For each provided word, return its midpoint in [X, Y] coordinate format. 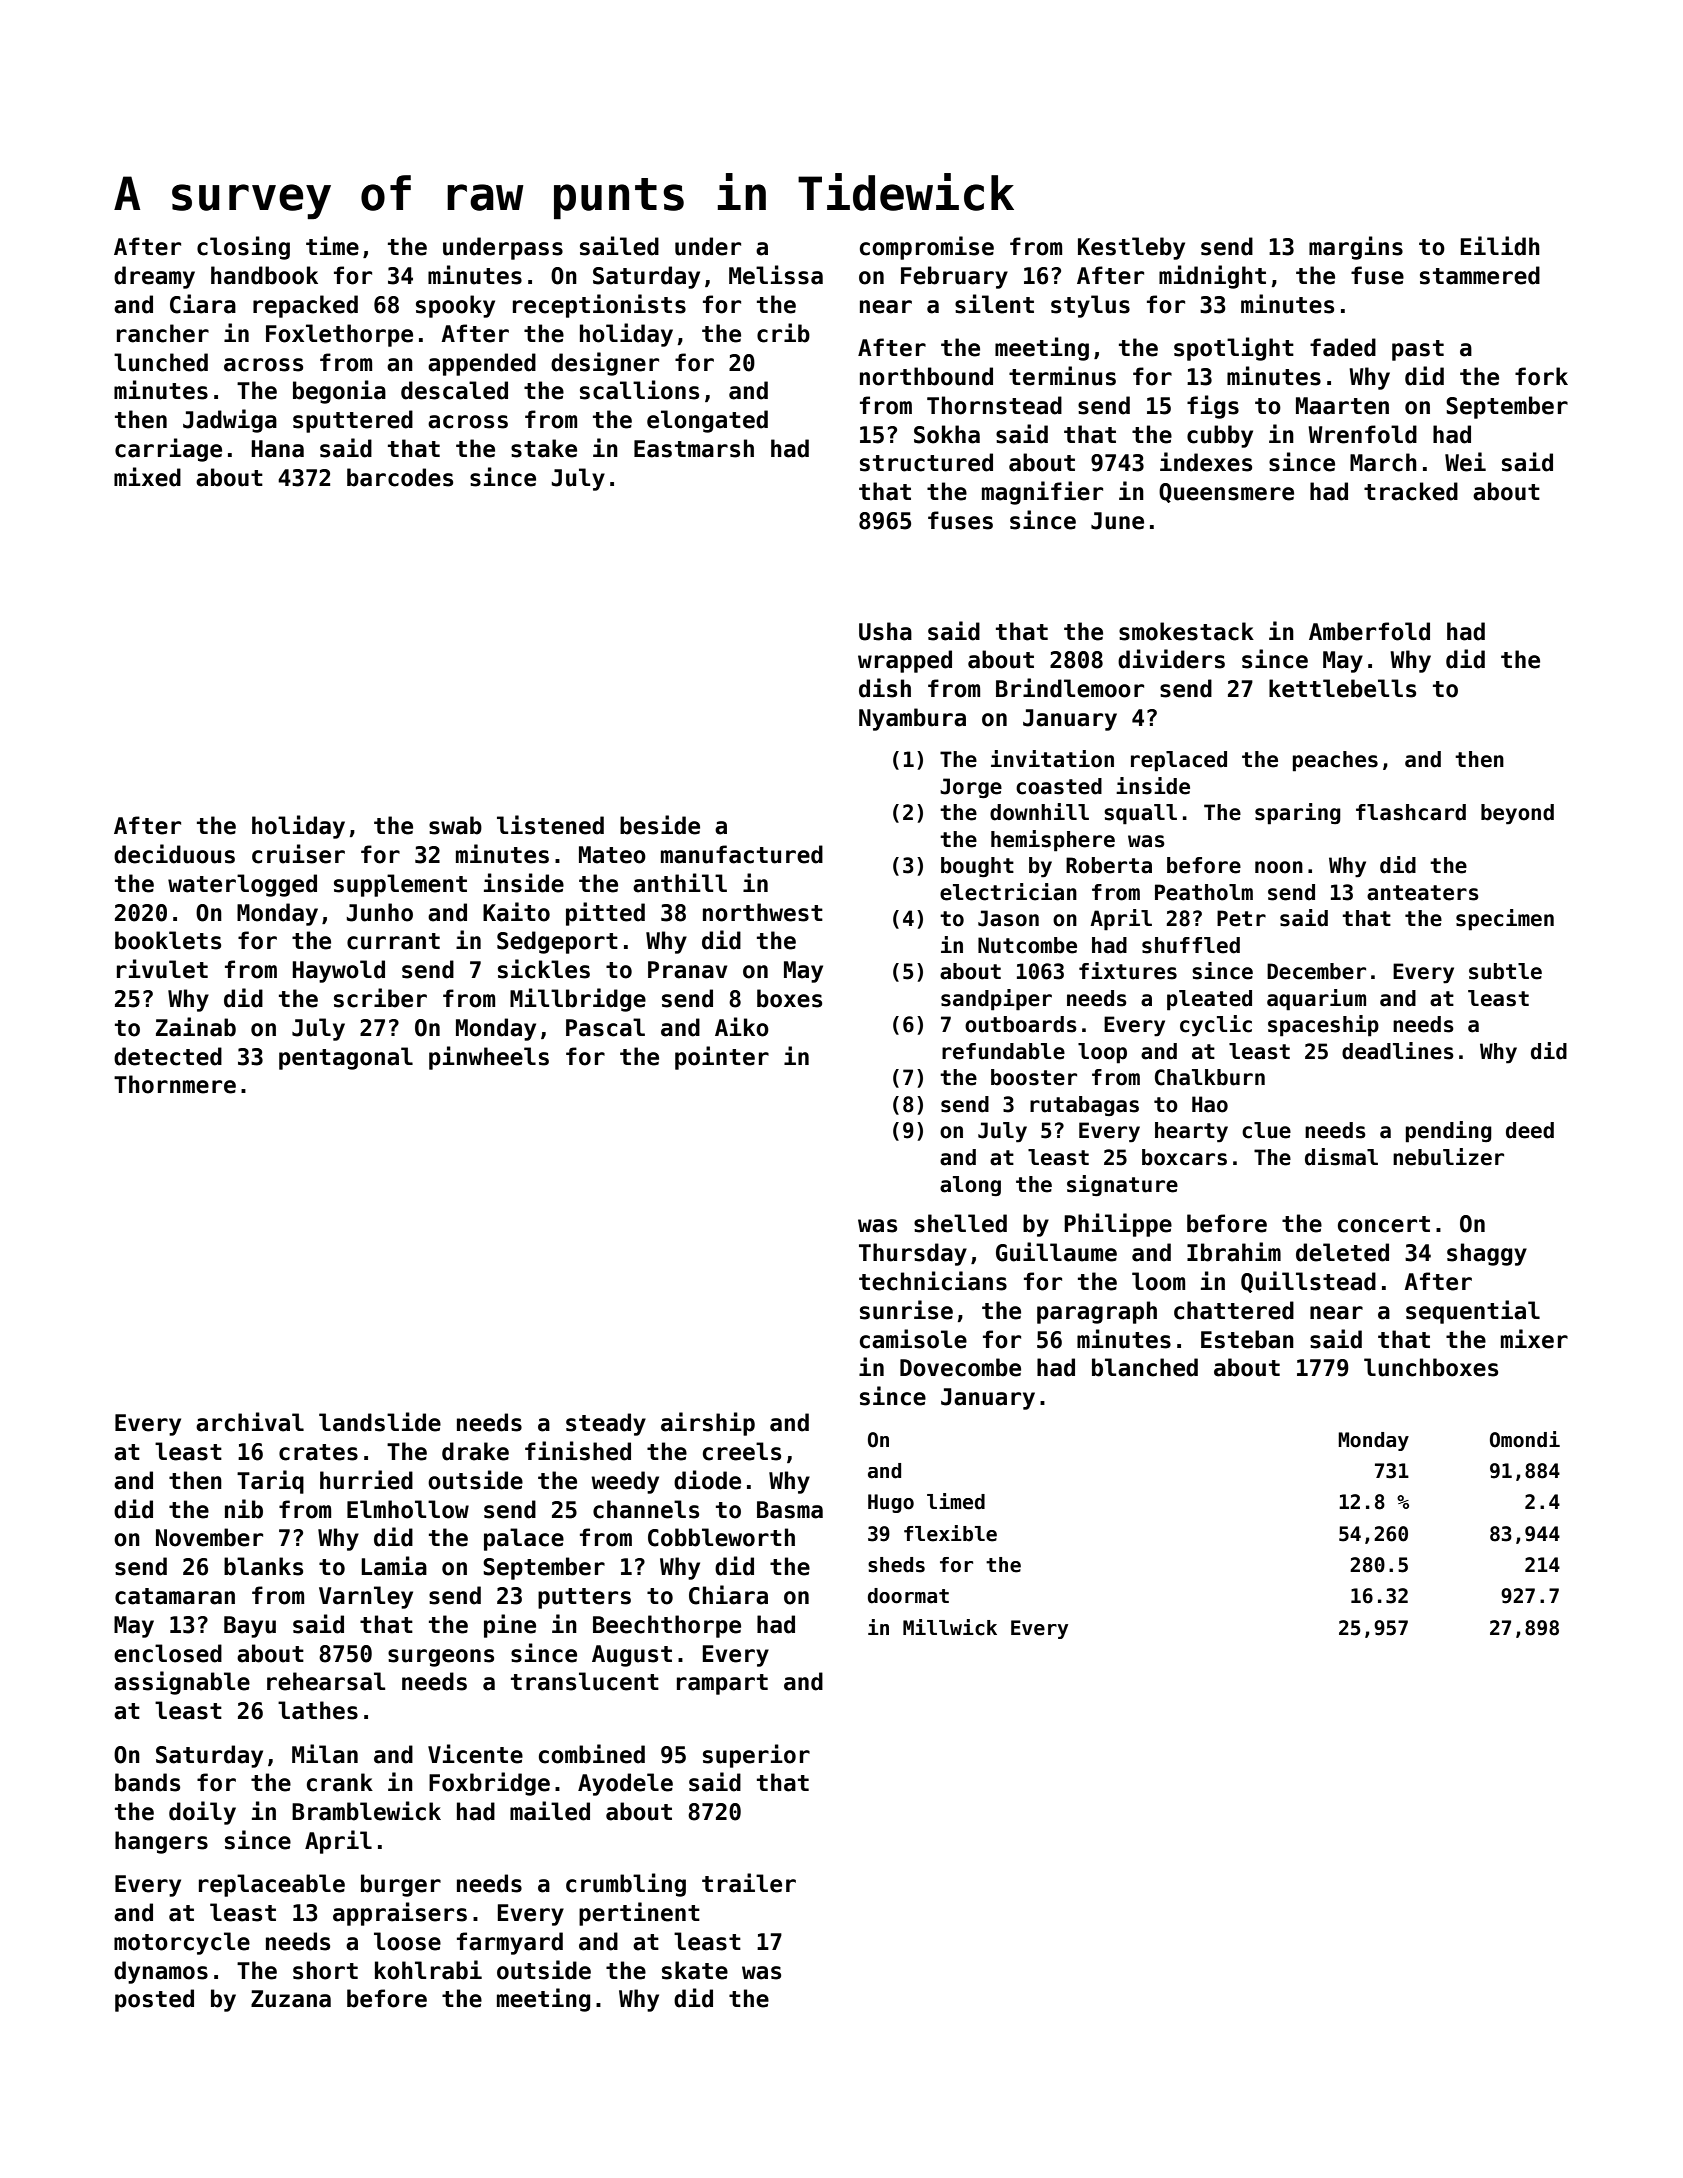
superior [756, 1756]
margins [1356, 248]
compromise [927, 248]
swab [455, 825]
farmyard [510, 1943]
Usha [885, 631]
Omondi [1525, 1439]
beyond [1517, 814]
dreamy [154, 277]
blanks [263, 1566]
